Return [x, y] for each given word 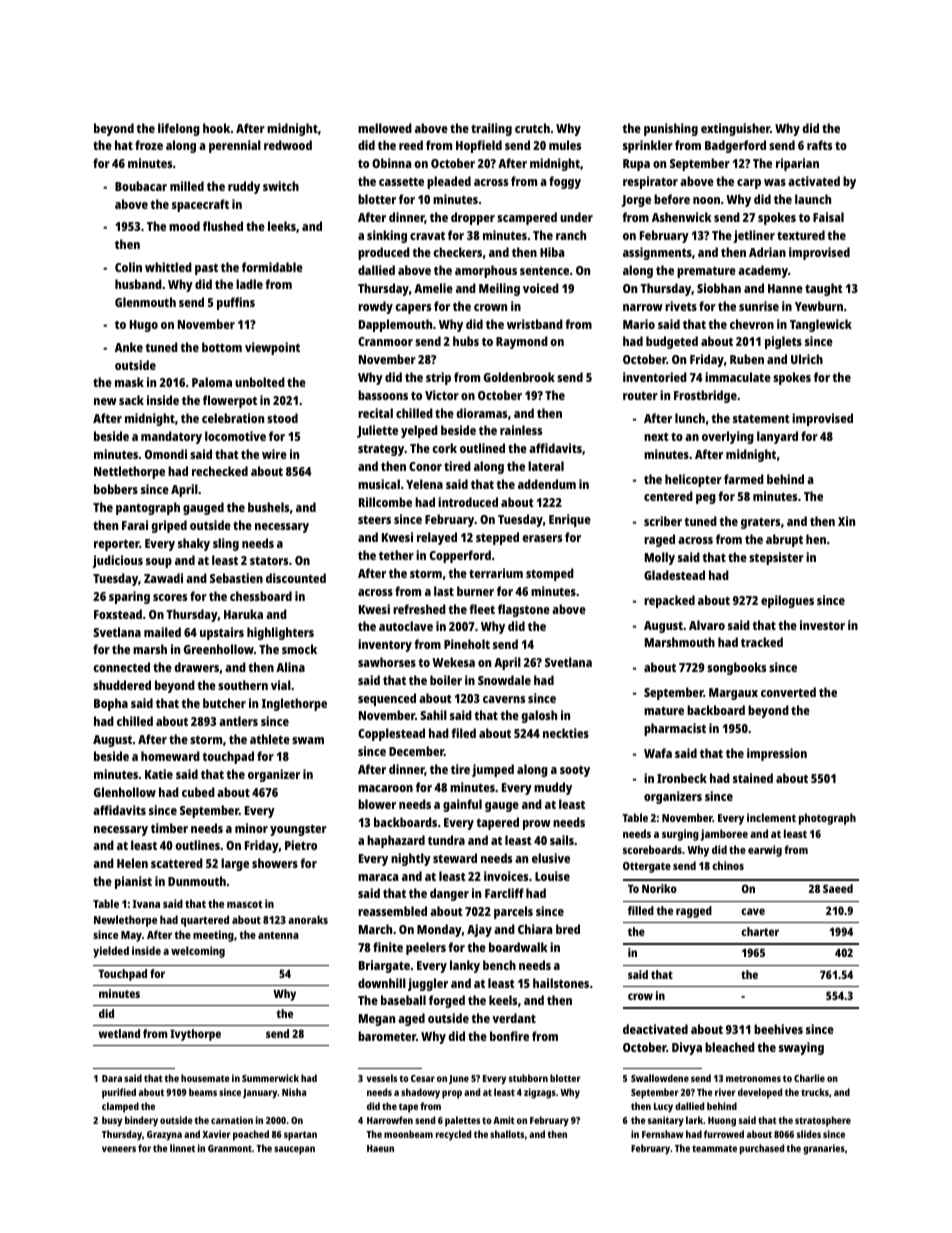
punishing [671, 129]
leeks [282, 226]
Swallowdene [660, 1078]
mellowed [385, 128]
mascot [244, 904]
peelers [426, 948]
